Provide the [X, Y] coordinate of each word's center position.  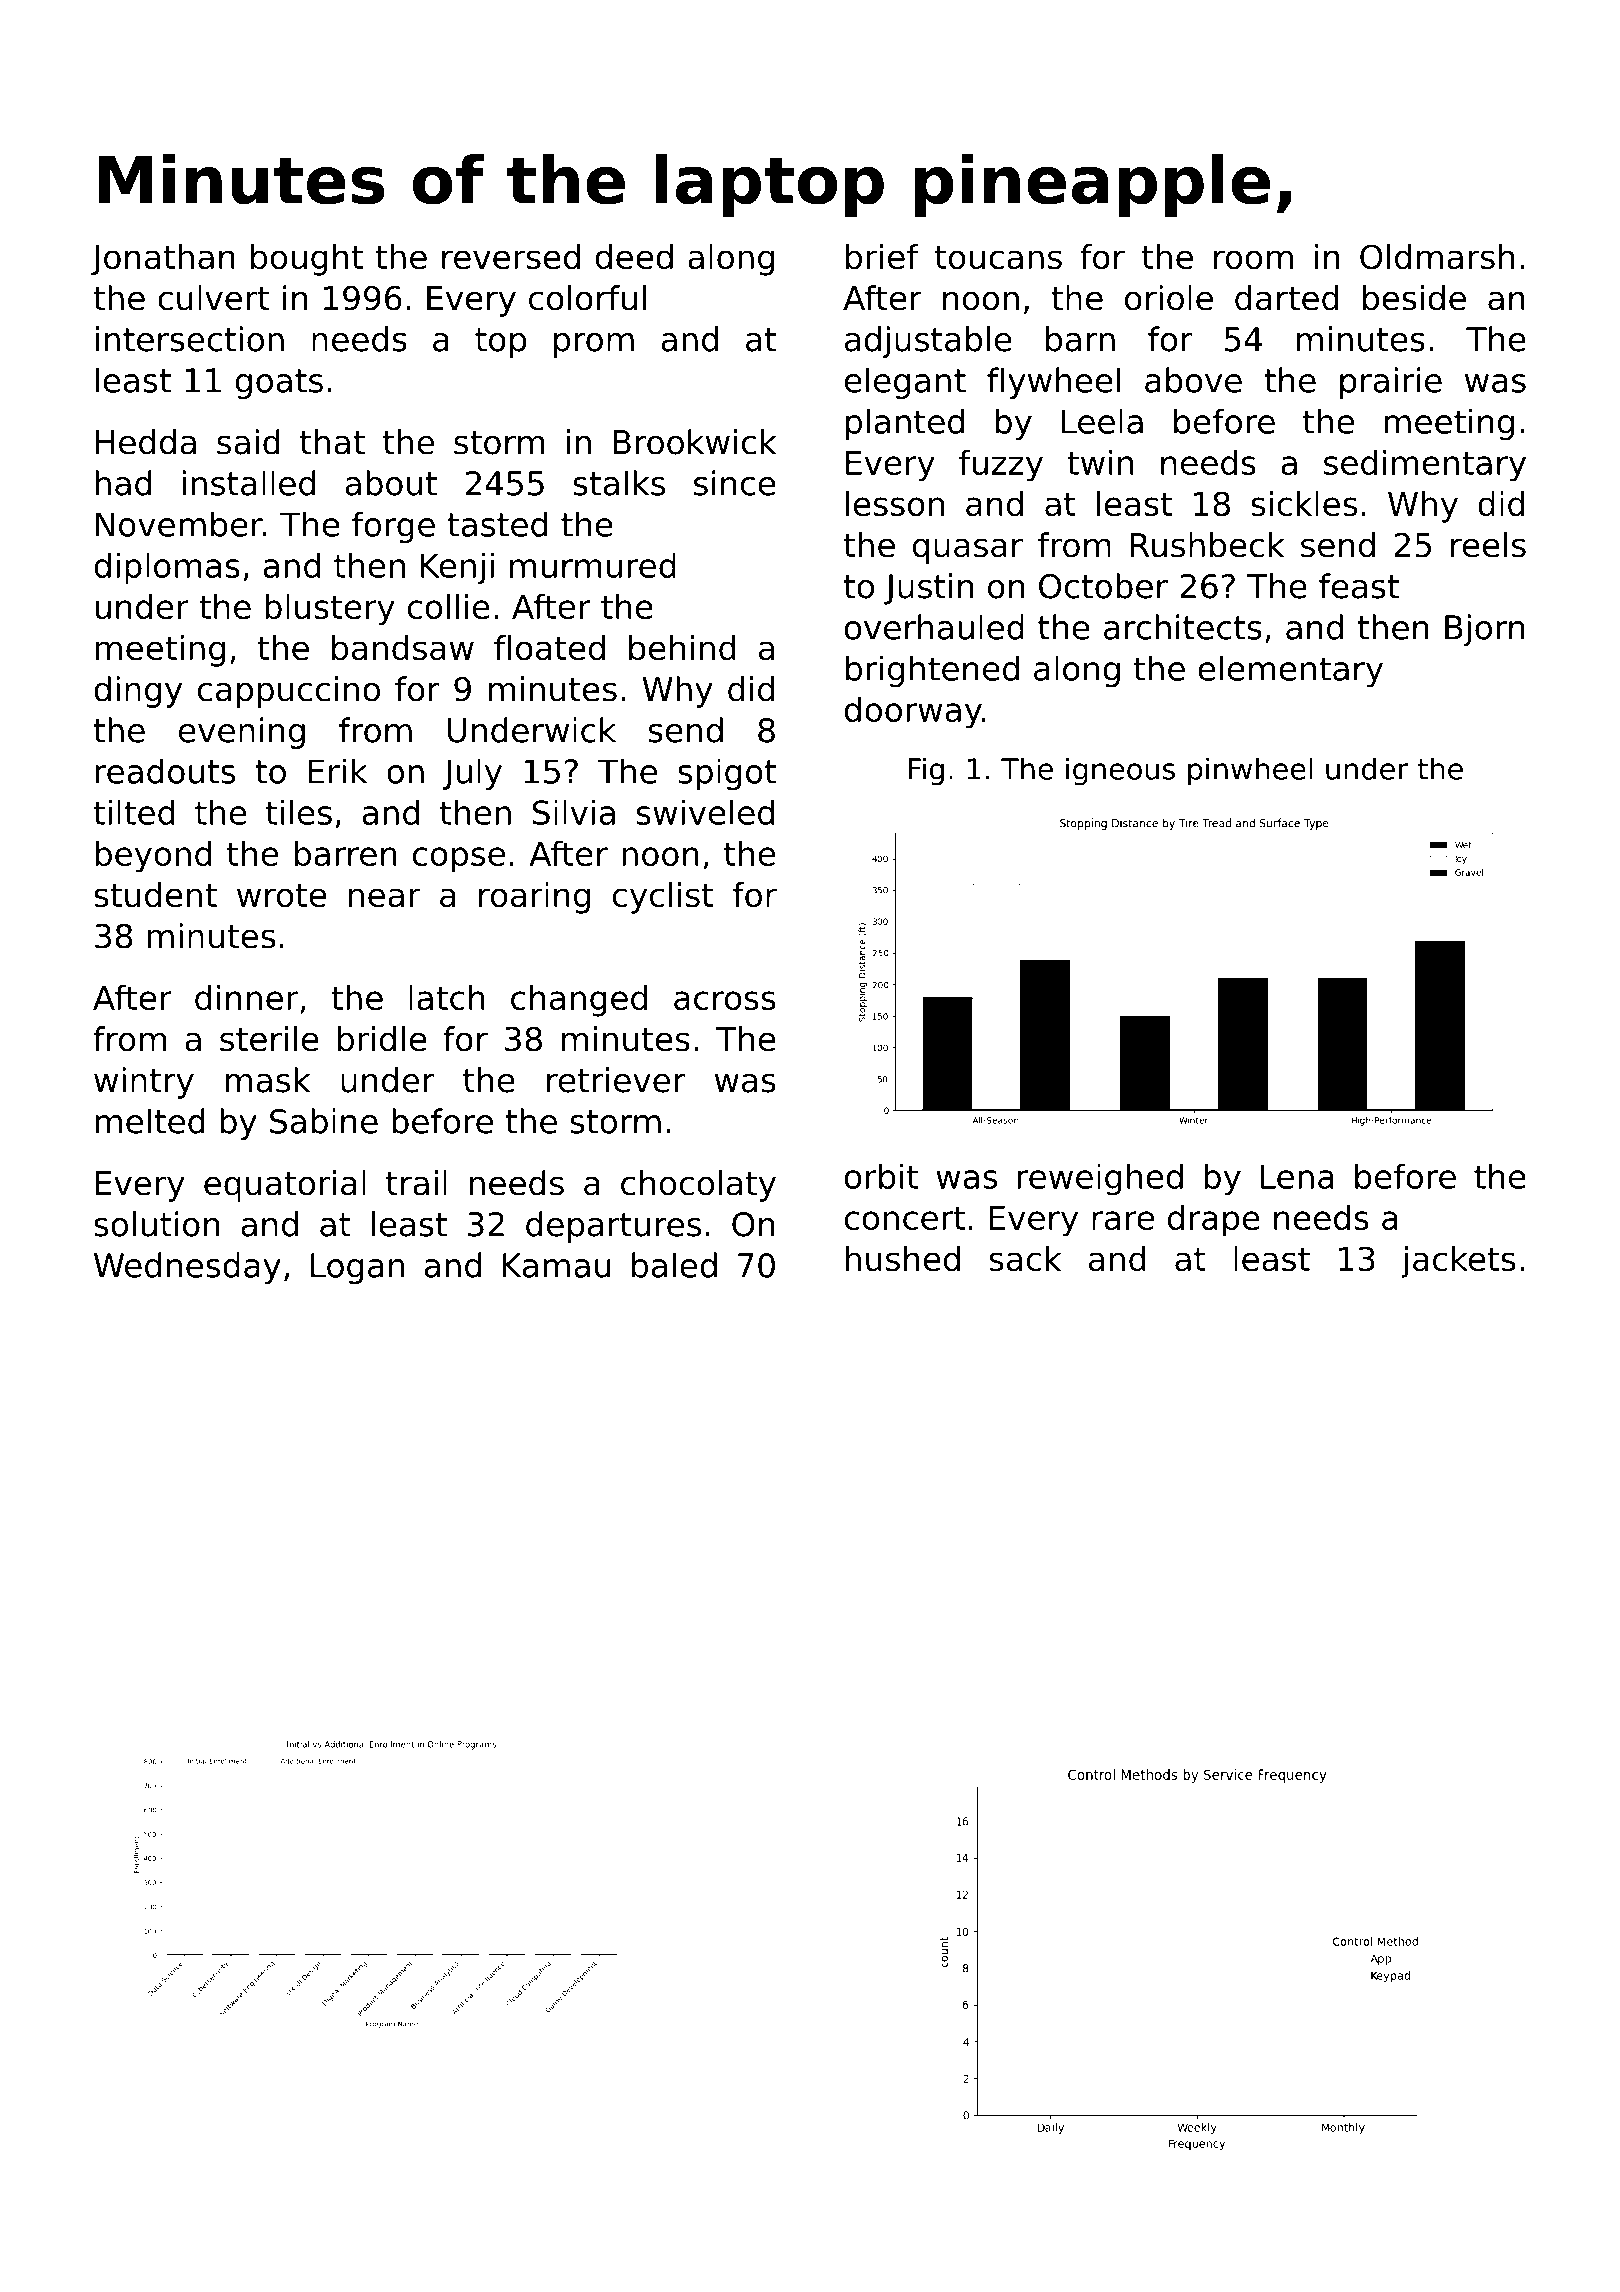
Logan [357, 1268]
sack [1025, 1259]
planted [905, 424]
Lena [1297, 1176]
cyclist [663, 898]
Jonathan [163, 260]
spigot [727, 774]
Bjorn [1485, 630]
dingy [138, 692]
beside [1414, 298]
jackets [1458, 1262]
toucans [998, 258]
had [123, 483]
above [1193, 380]
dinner [246, 997]
